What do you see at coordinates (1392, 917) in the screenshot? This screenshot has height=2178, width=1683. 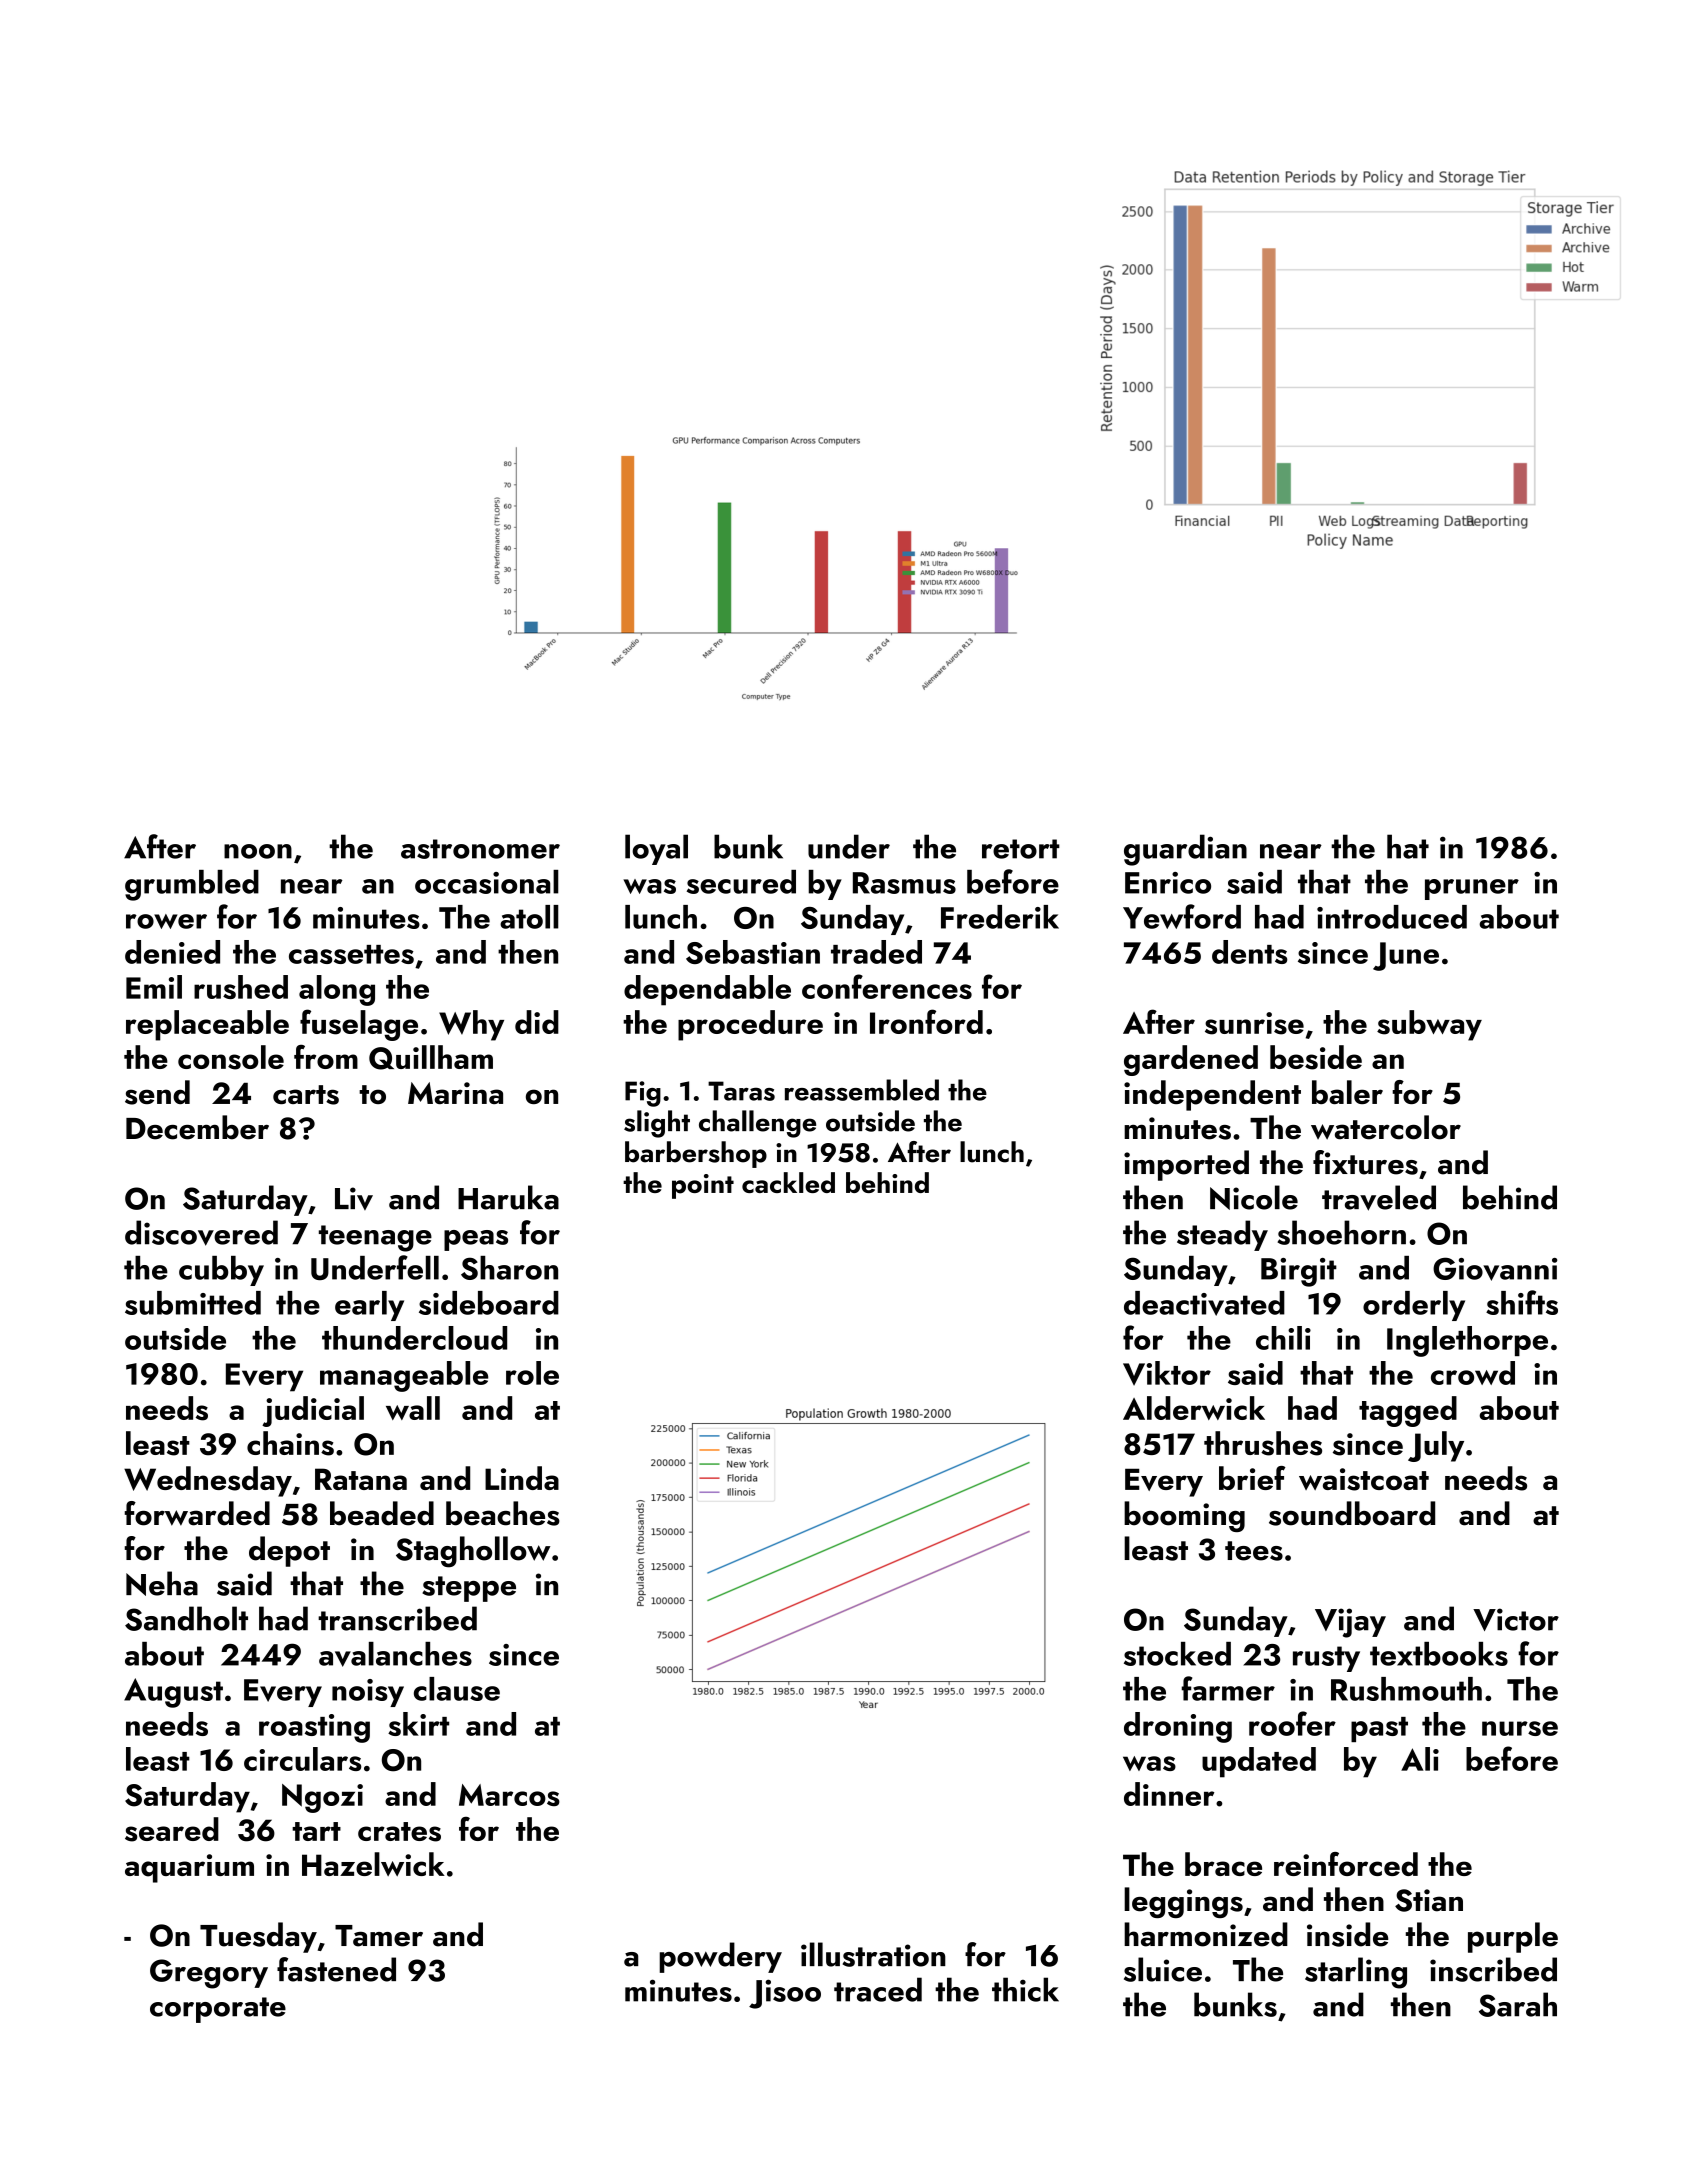 I see `introduced` at bounding box center [1392, 917].
